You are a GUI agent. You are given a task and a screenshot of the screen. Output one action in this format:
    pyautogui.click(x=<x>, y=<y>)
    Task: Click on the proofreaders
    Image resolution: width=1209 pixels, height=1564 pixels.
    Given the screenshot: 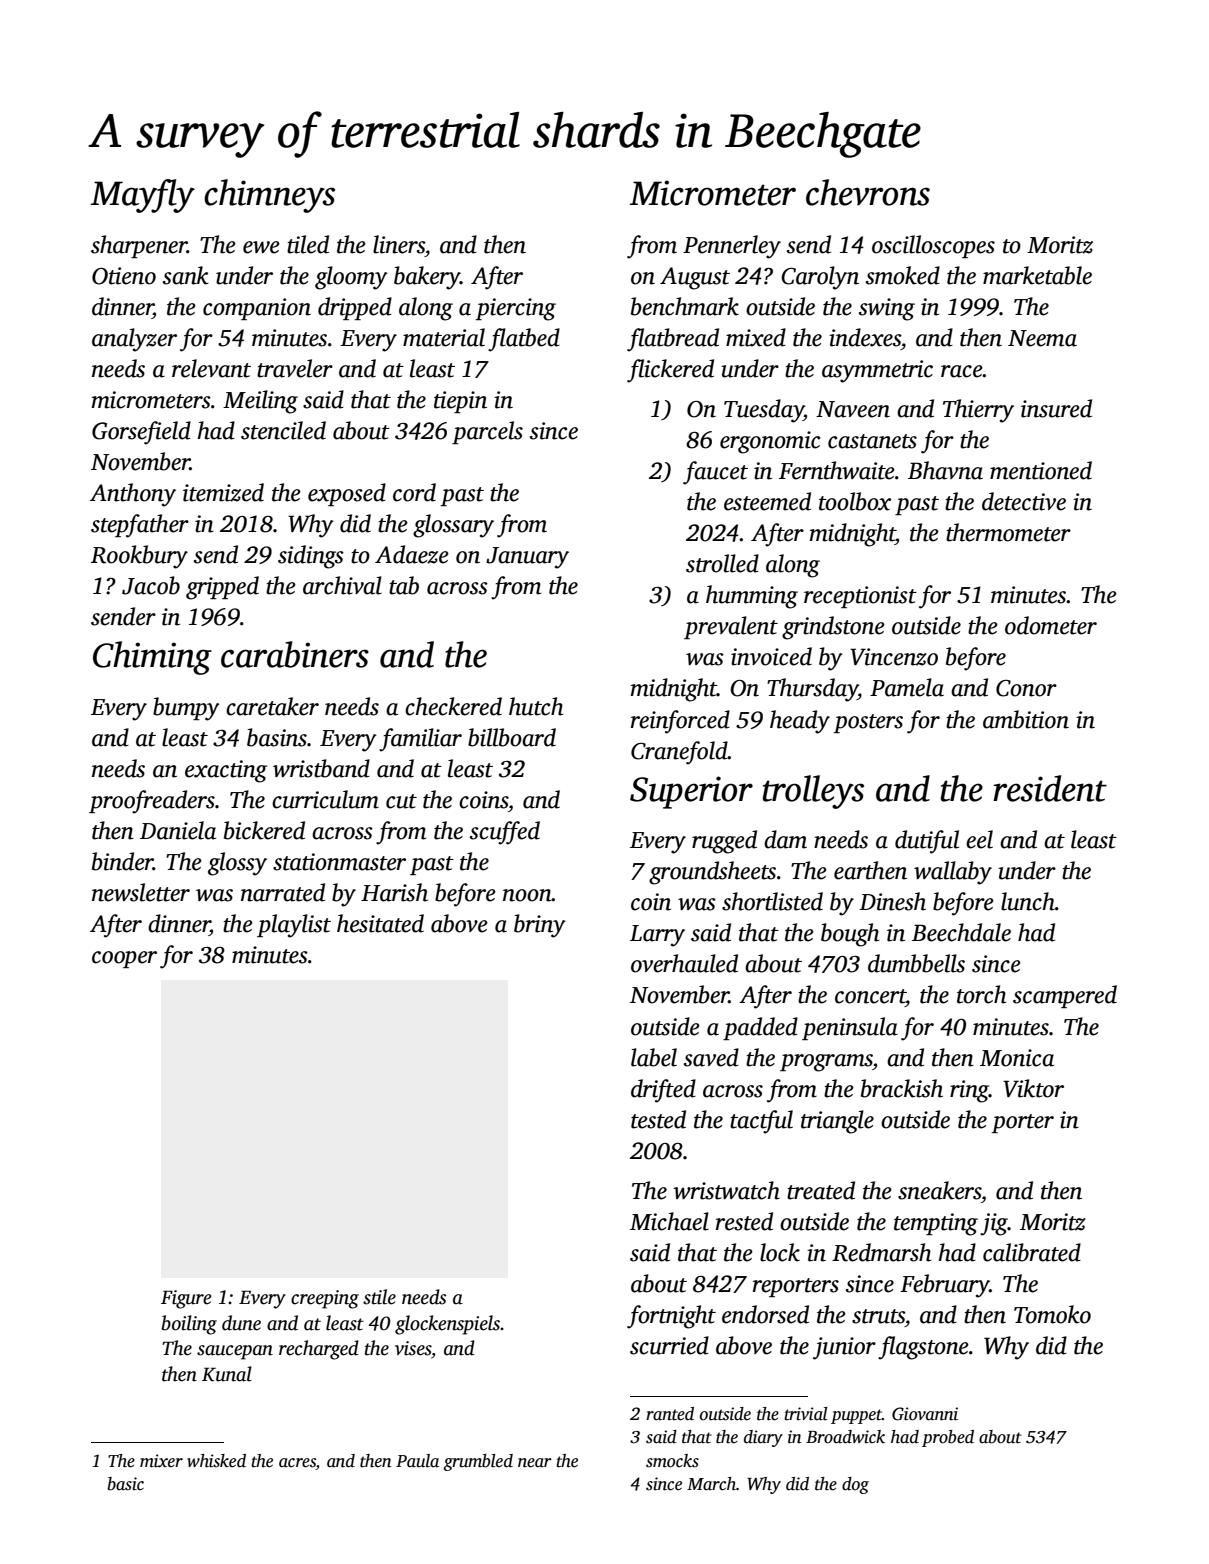 What is the action you would take?
    pyautogui.click(x=152, y=802)
